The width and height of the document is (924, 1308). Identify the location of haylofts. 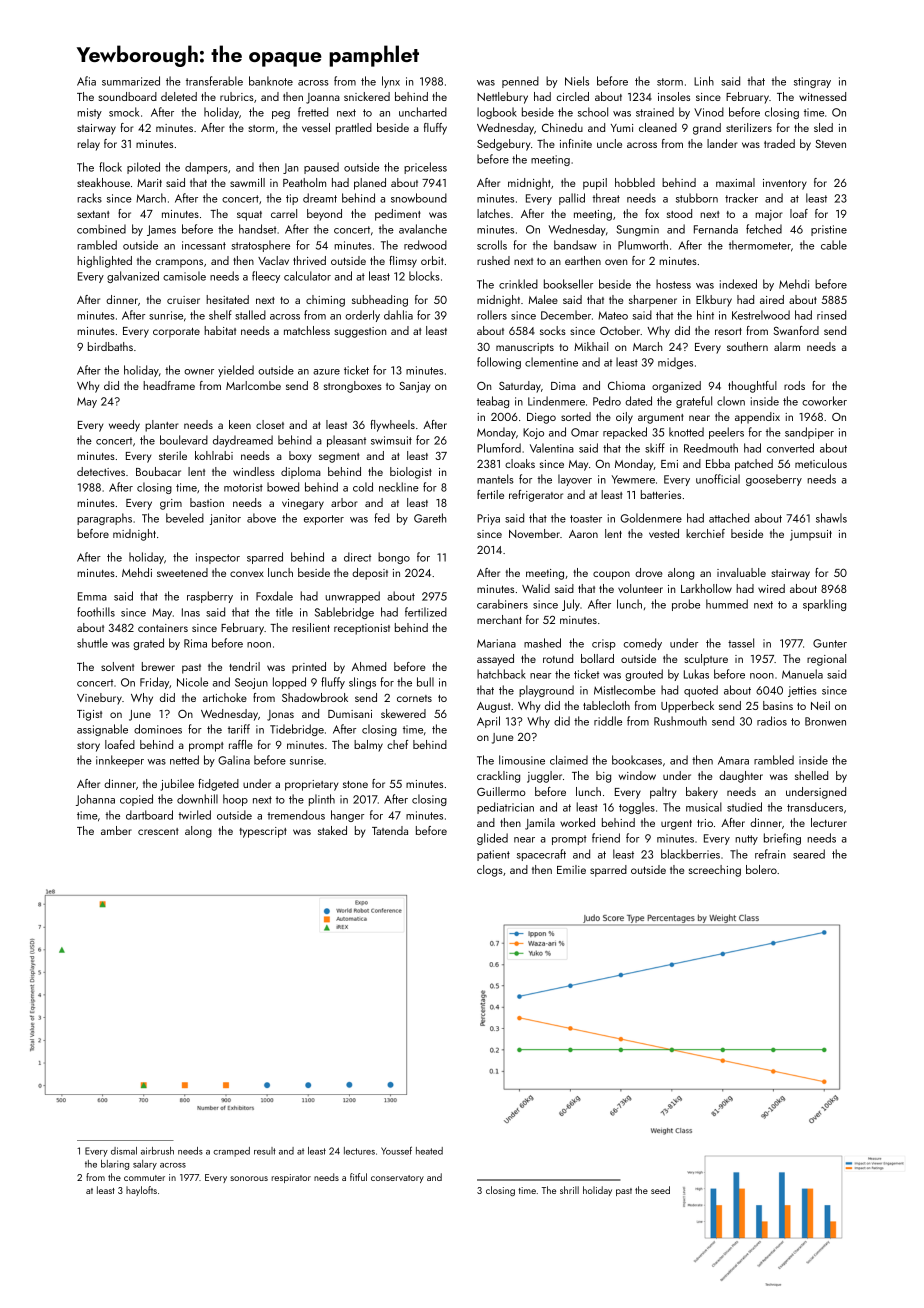
(141, 1191).
